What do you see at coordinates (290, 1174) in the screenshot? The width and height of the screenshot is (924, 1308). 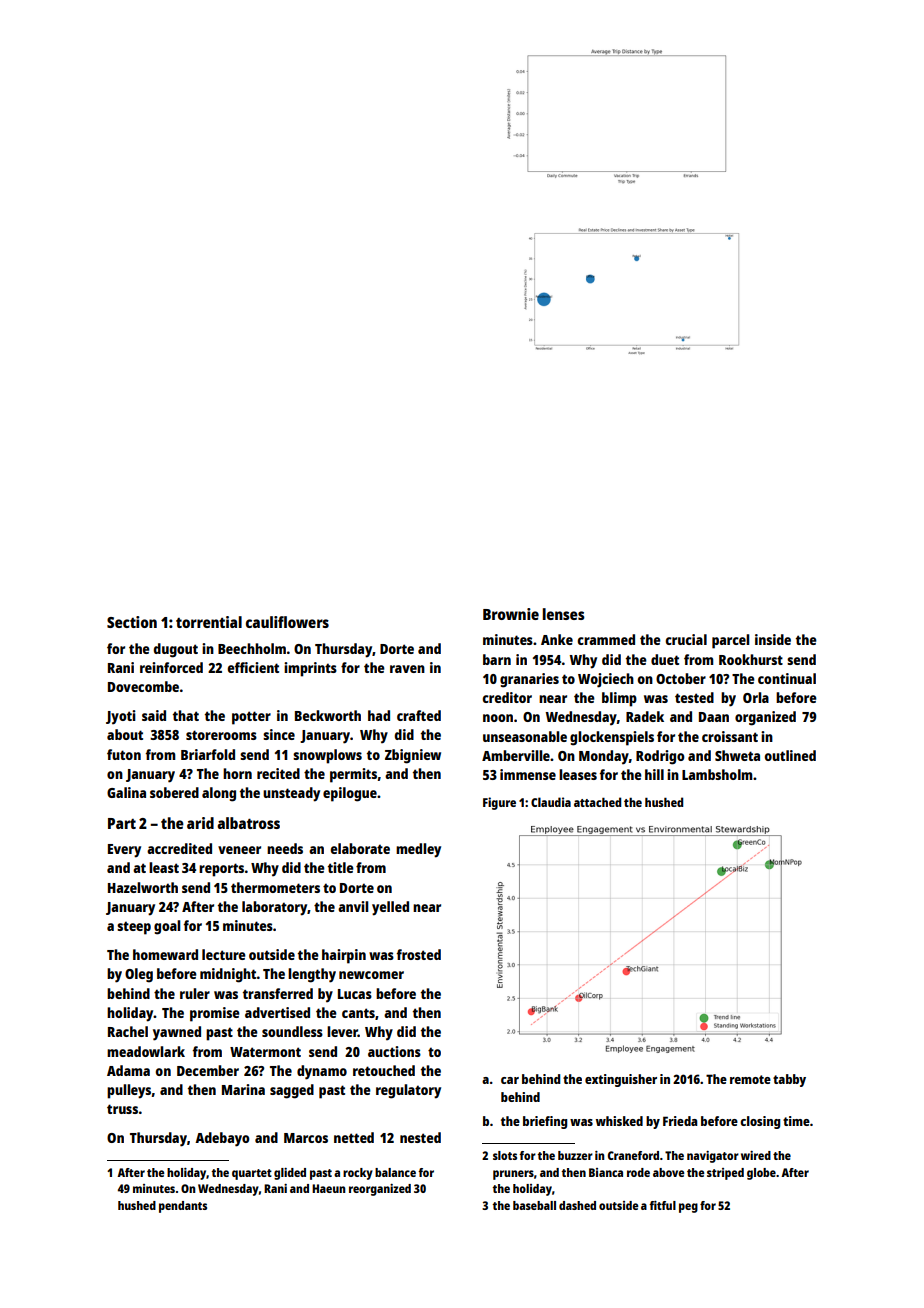 I see `glided` at bounding box center [290, 1174].
